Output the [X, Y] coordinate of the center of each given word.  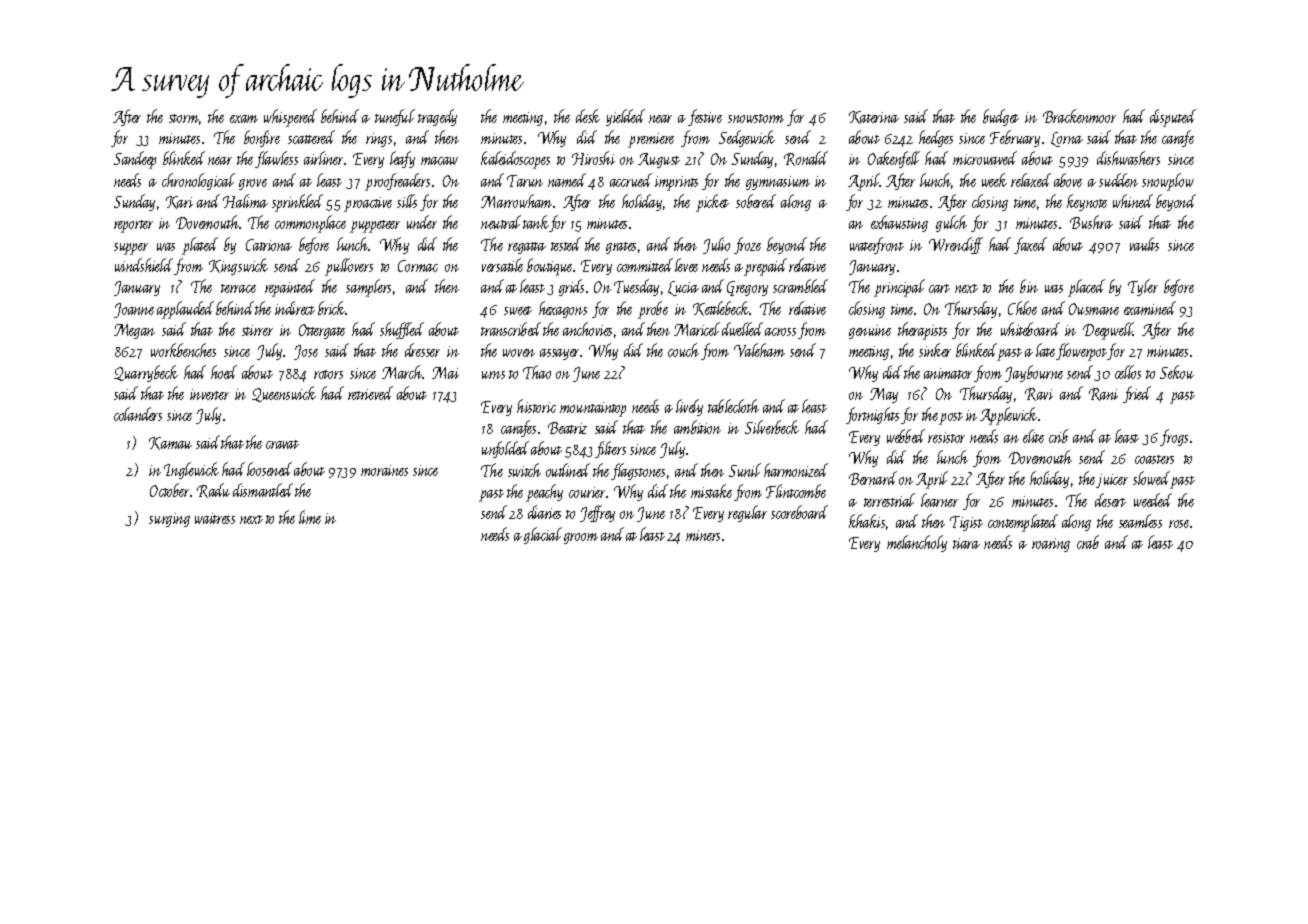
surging [169, 520]
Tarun [525, 181]
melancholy [917, 543]
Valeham [759, 350]
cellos [1128, 372]
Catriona [269, 245]
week [994, 180]
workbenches [183, 350]
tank [536, 222]
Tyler [1143, 287]
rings [379, 140]
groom [581, 538]
